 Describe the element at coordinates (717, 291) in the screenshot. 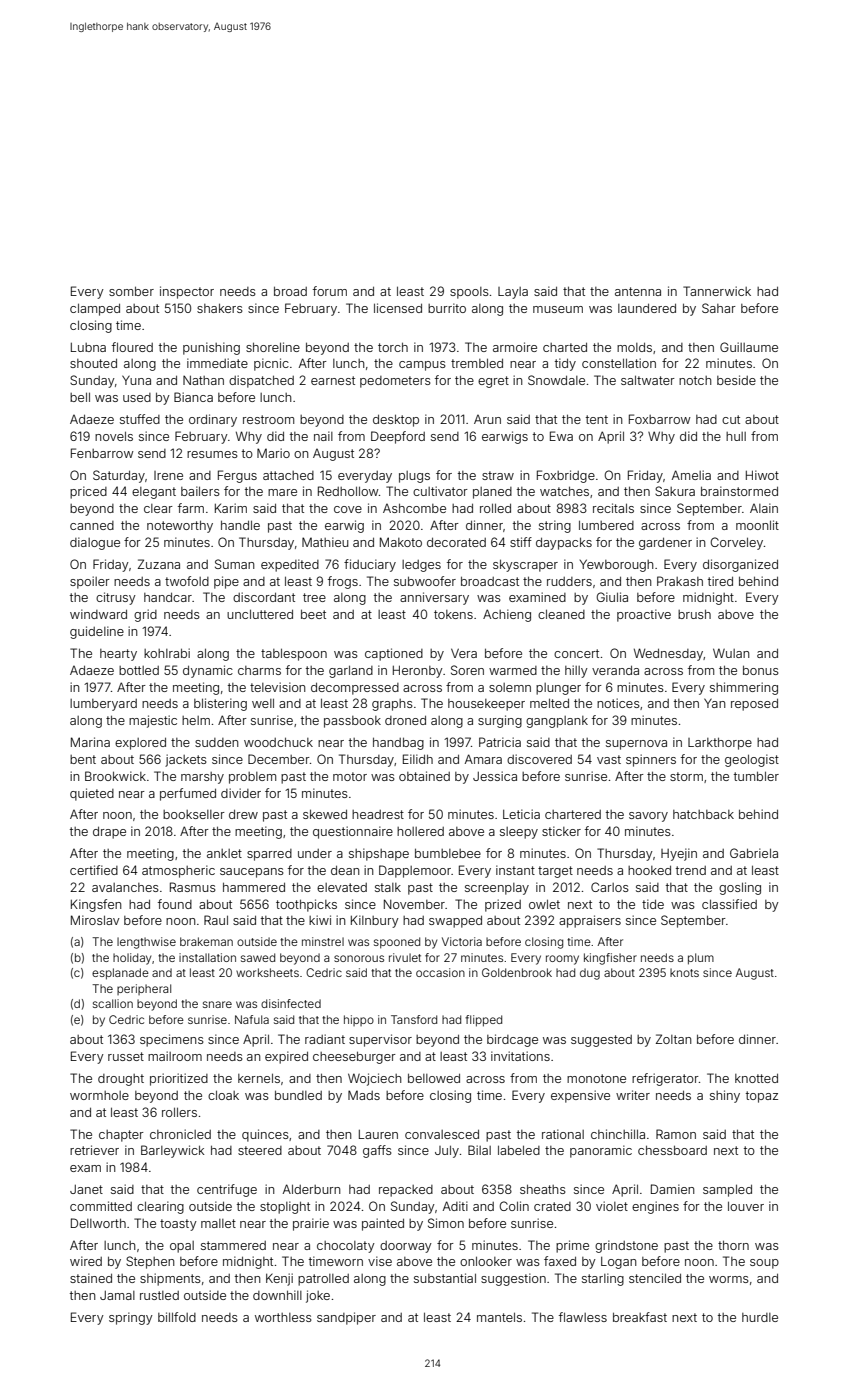

I see `Tannerwick` at that location.
